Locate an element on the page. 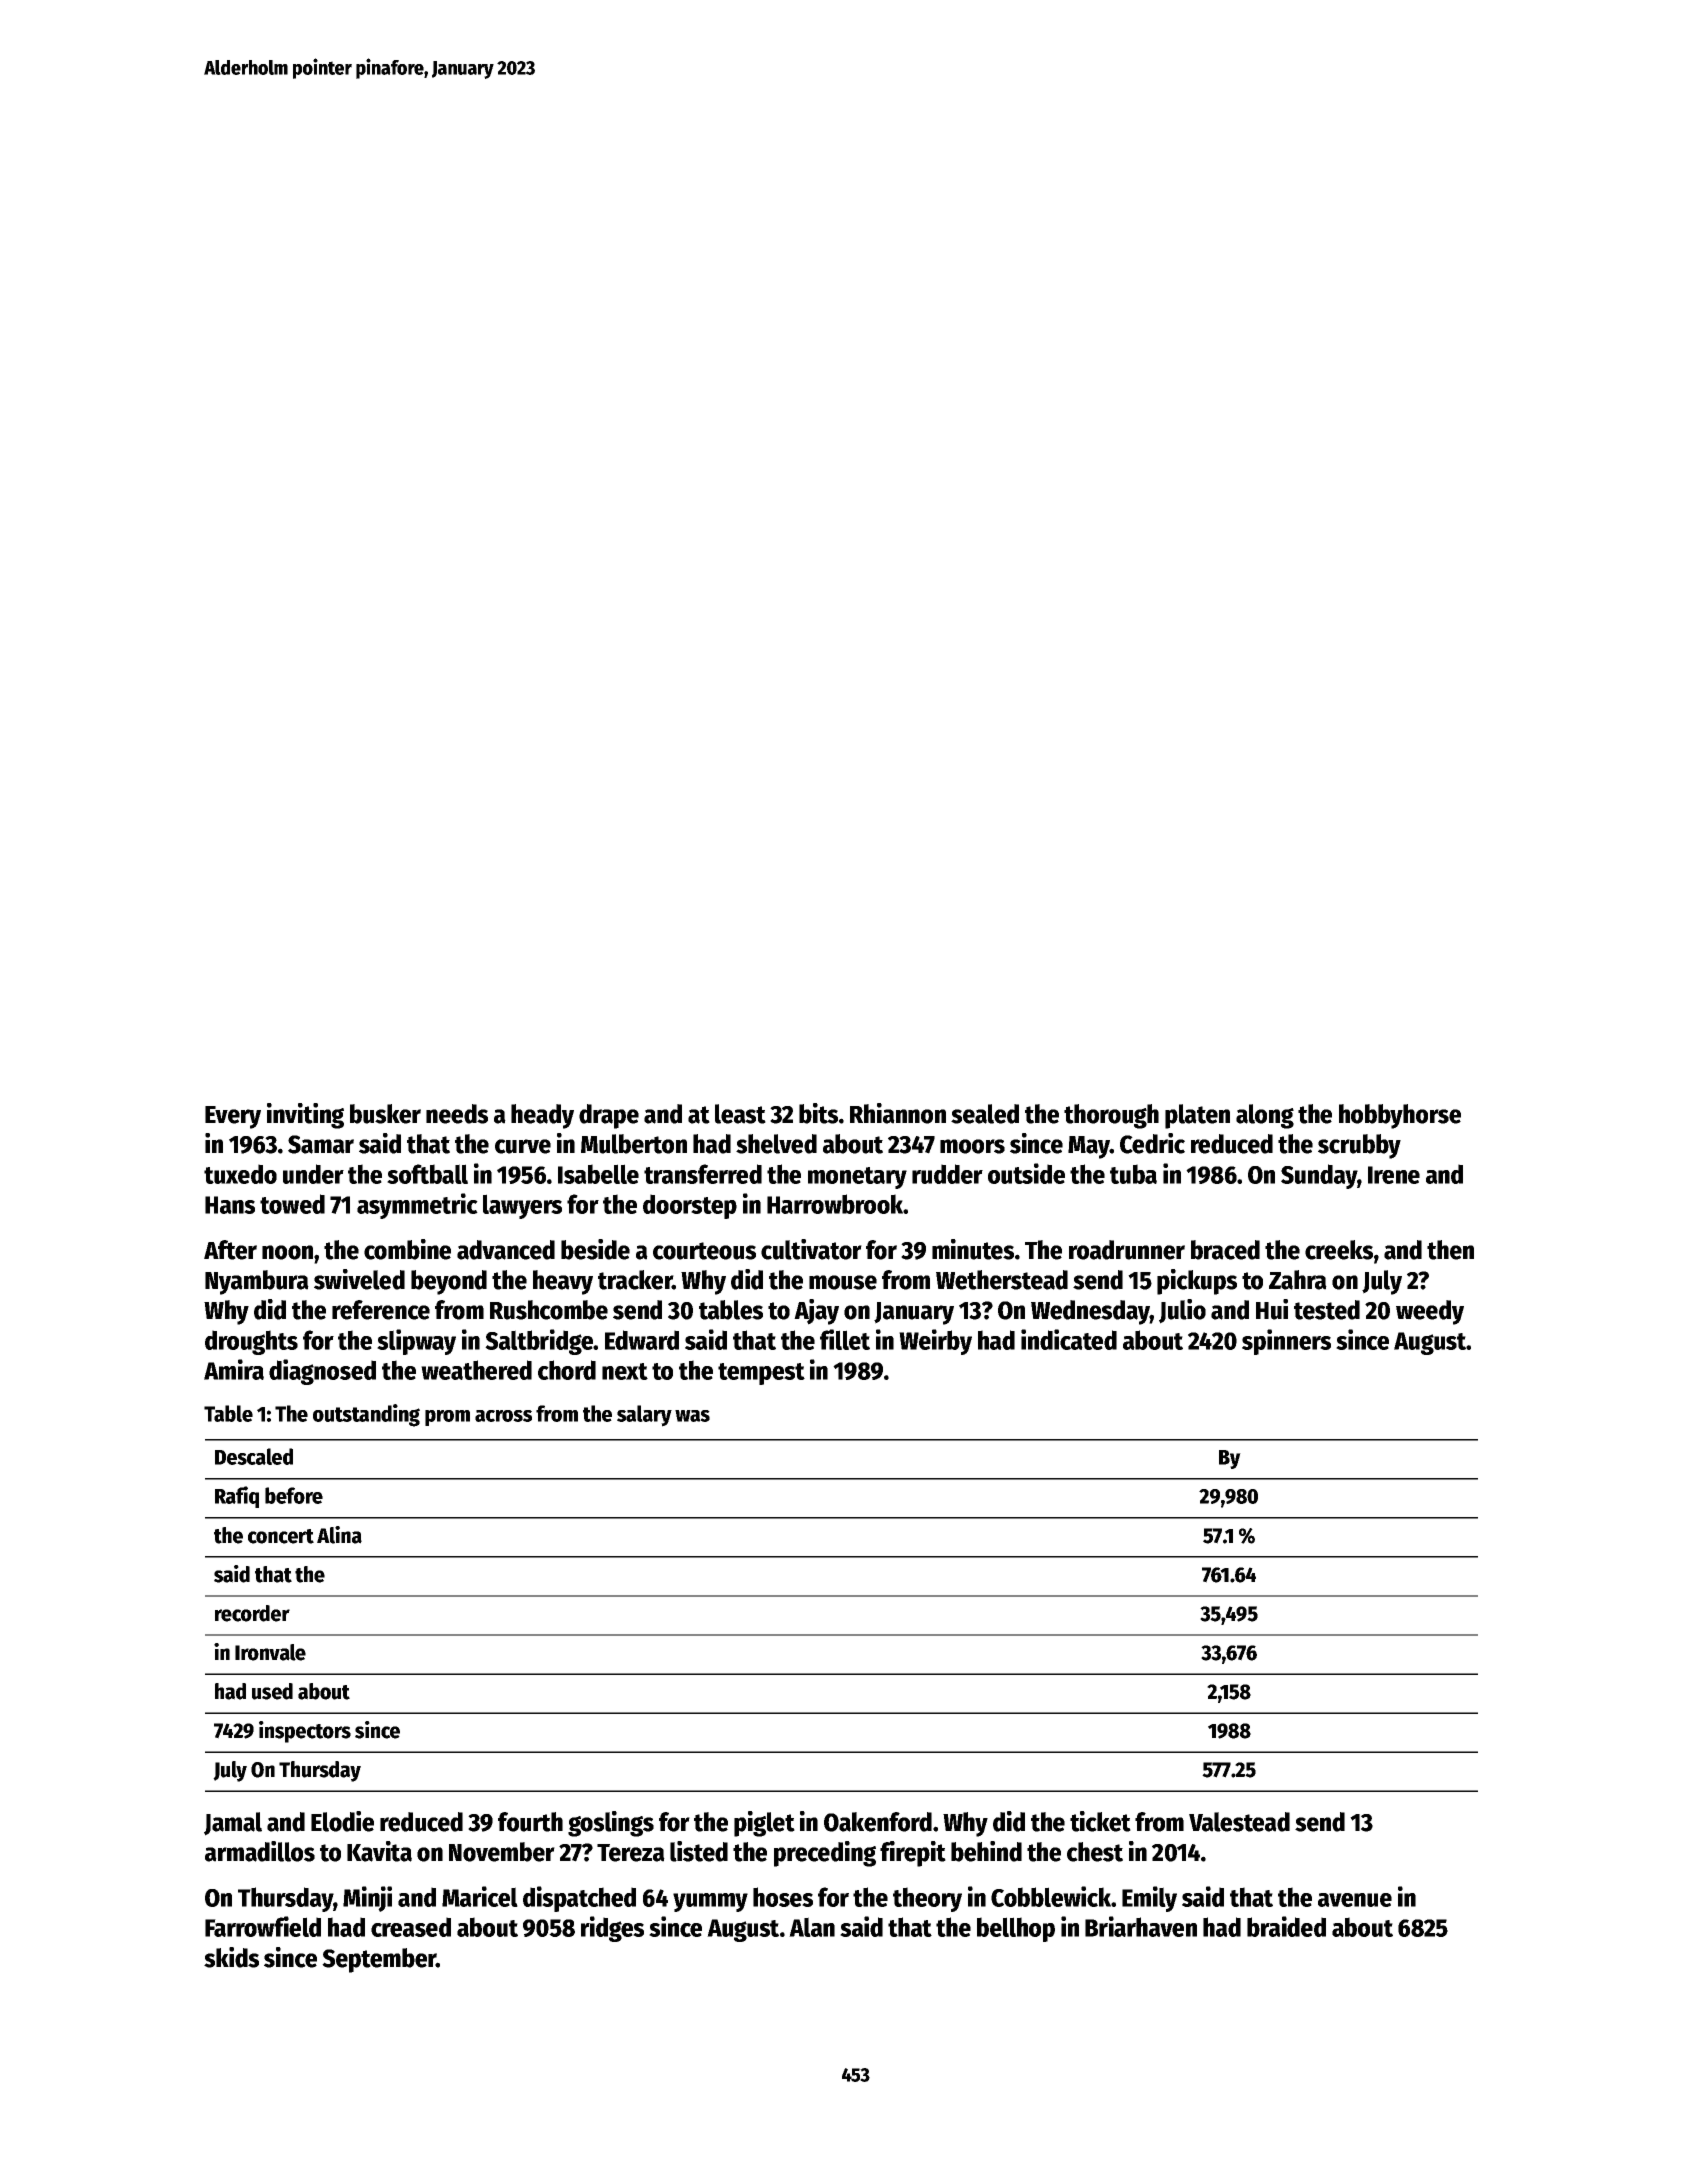  Ironvale is located at coordinates (270, 1652).
